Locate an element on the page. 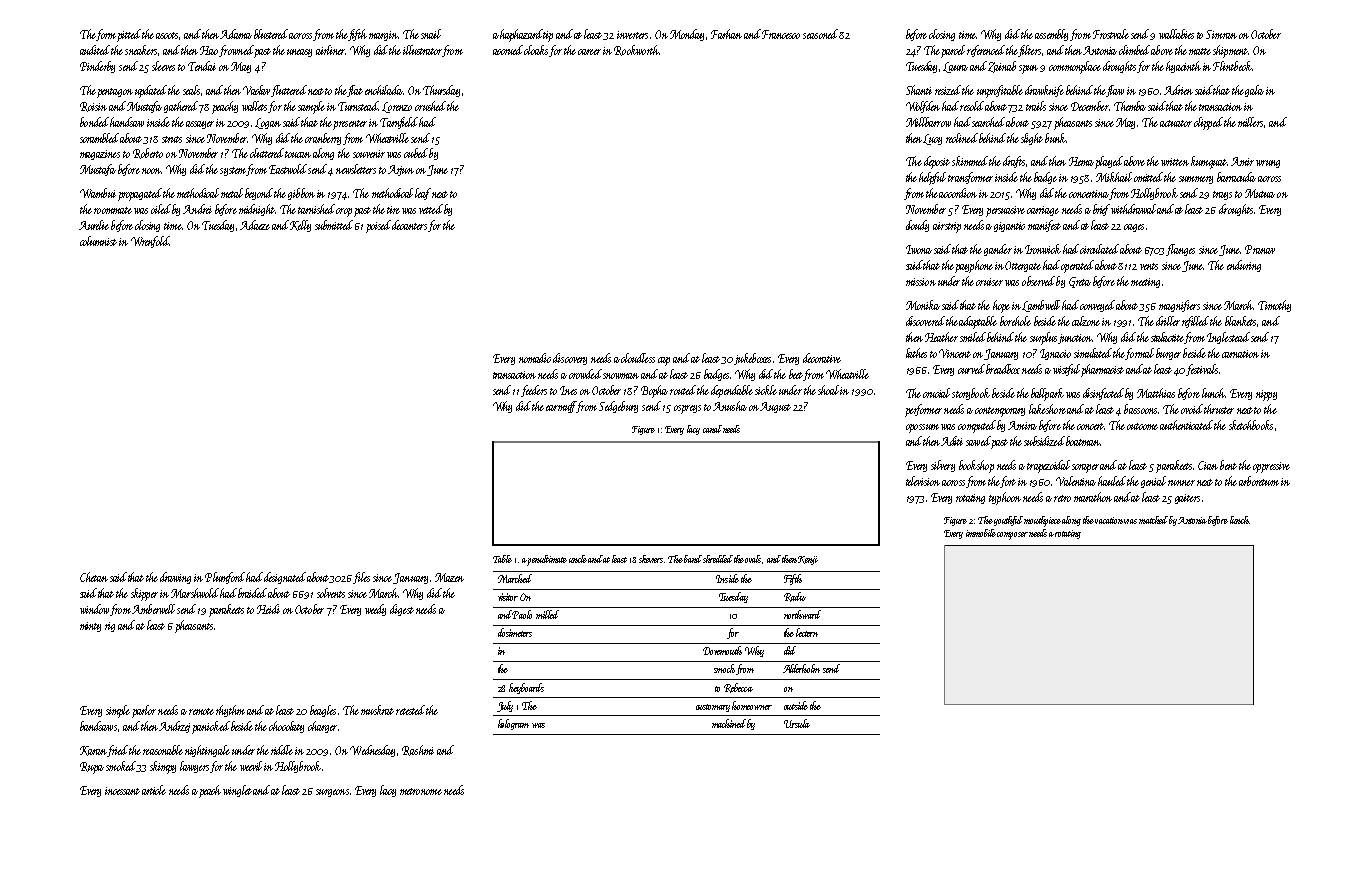 The height and width of the document is (887, 1372). Iwona is located at coordinates (919, 249).
